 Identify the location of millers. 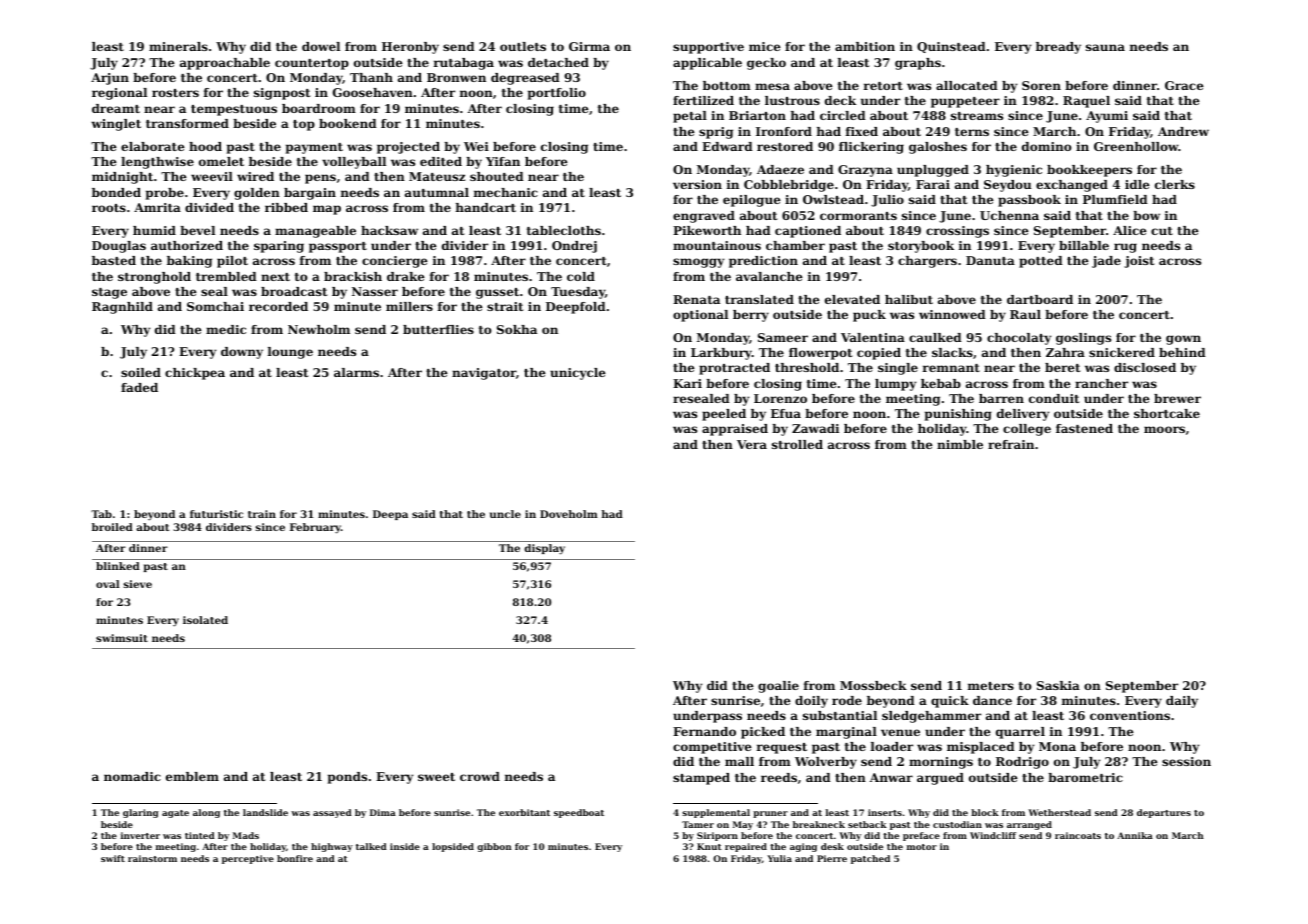
(409, 306).
